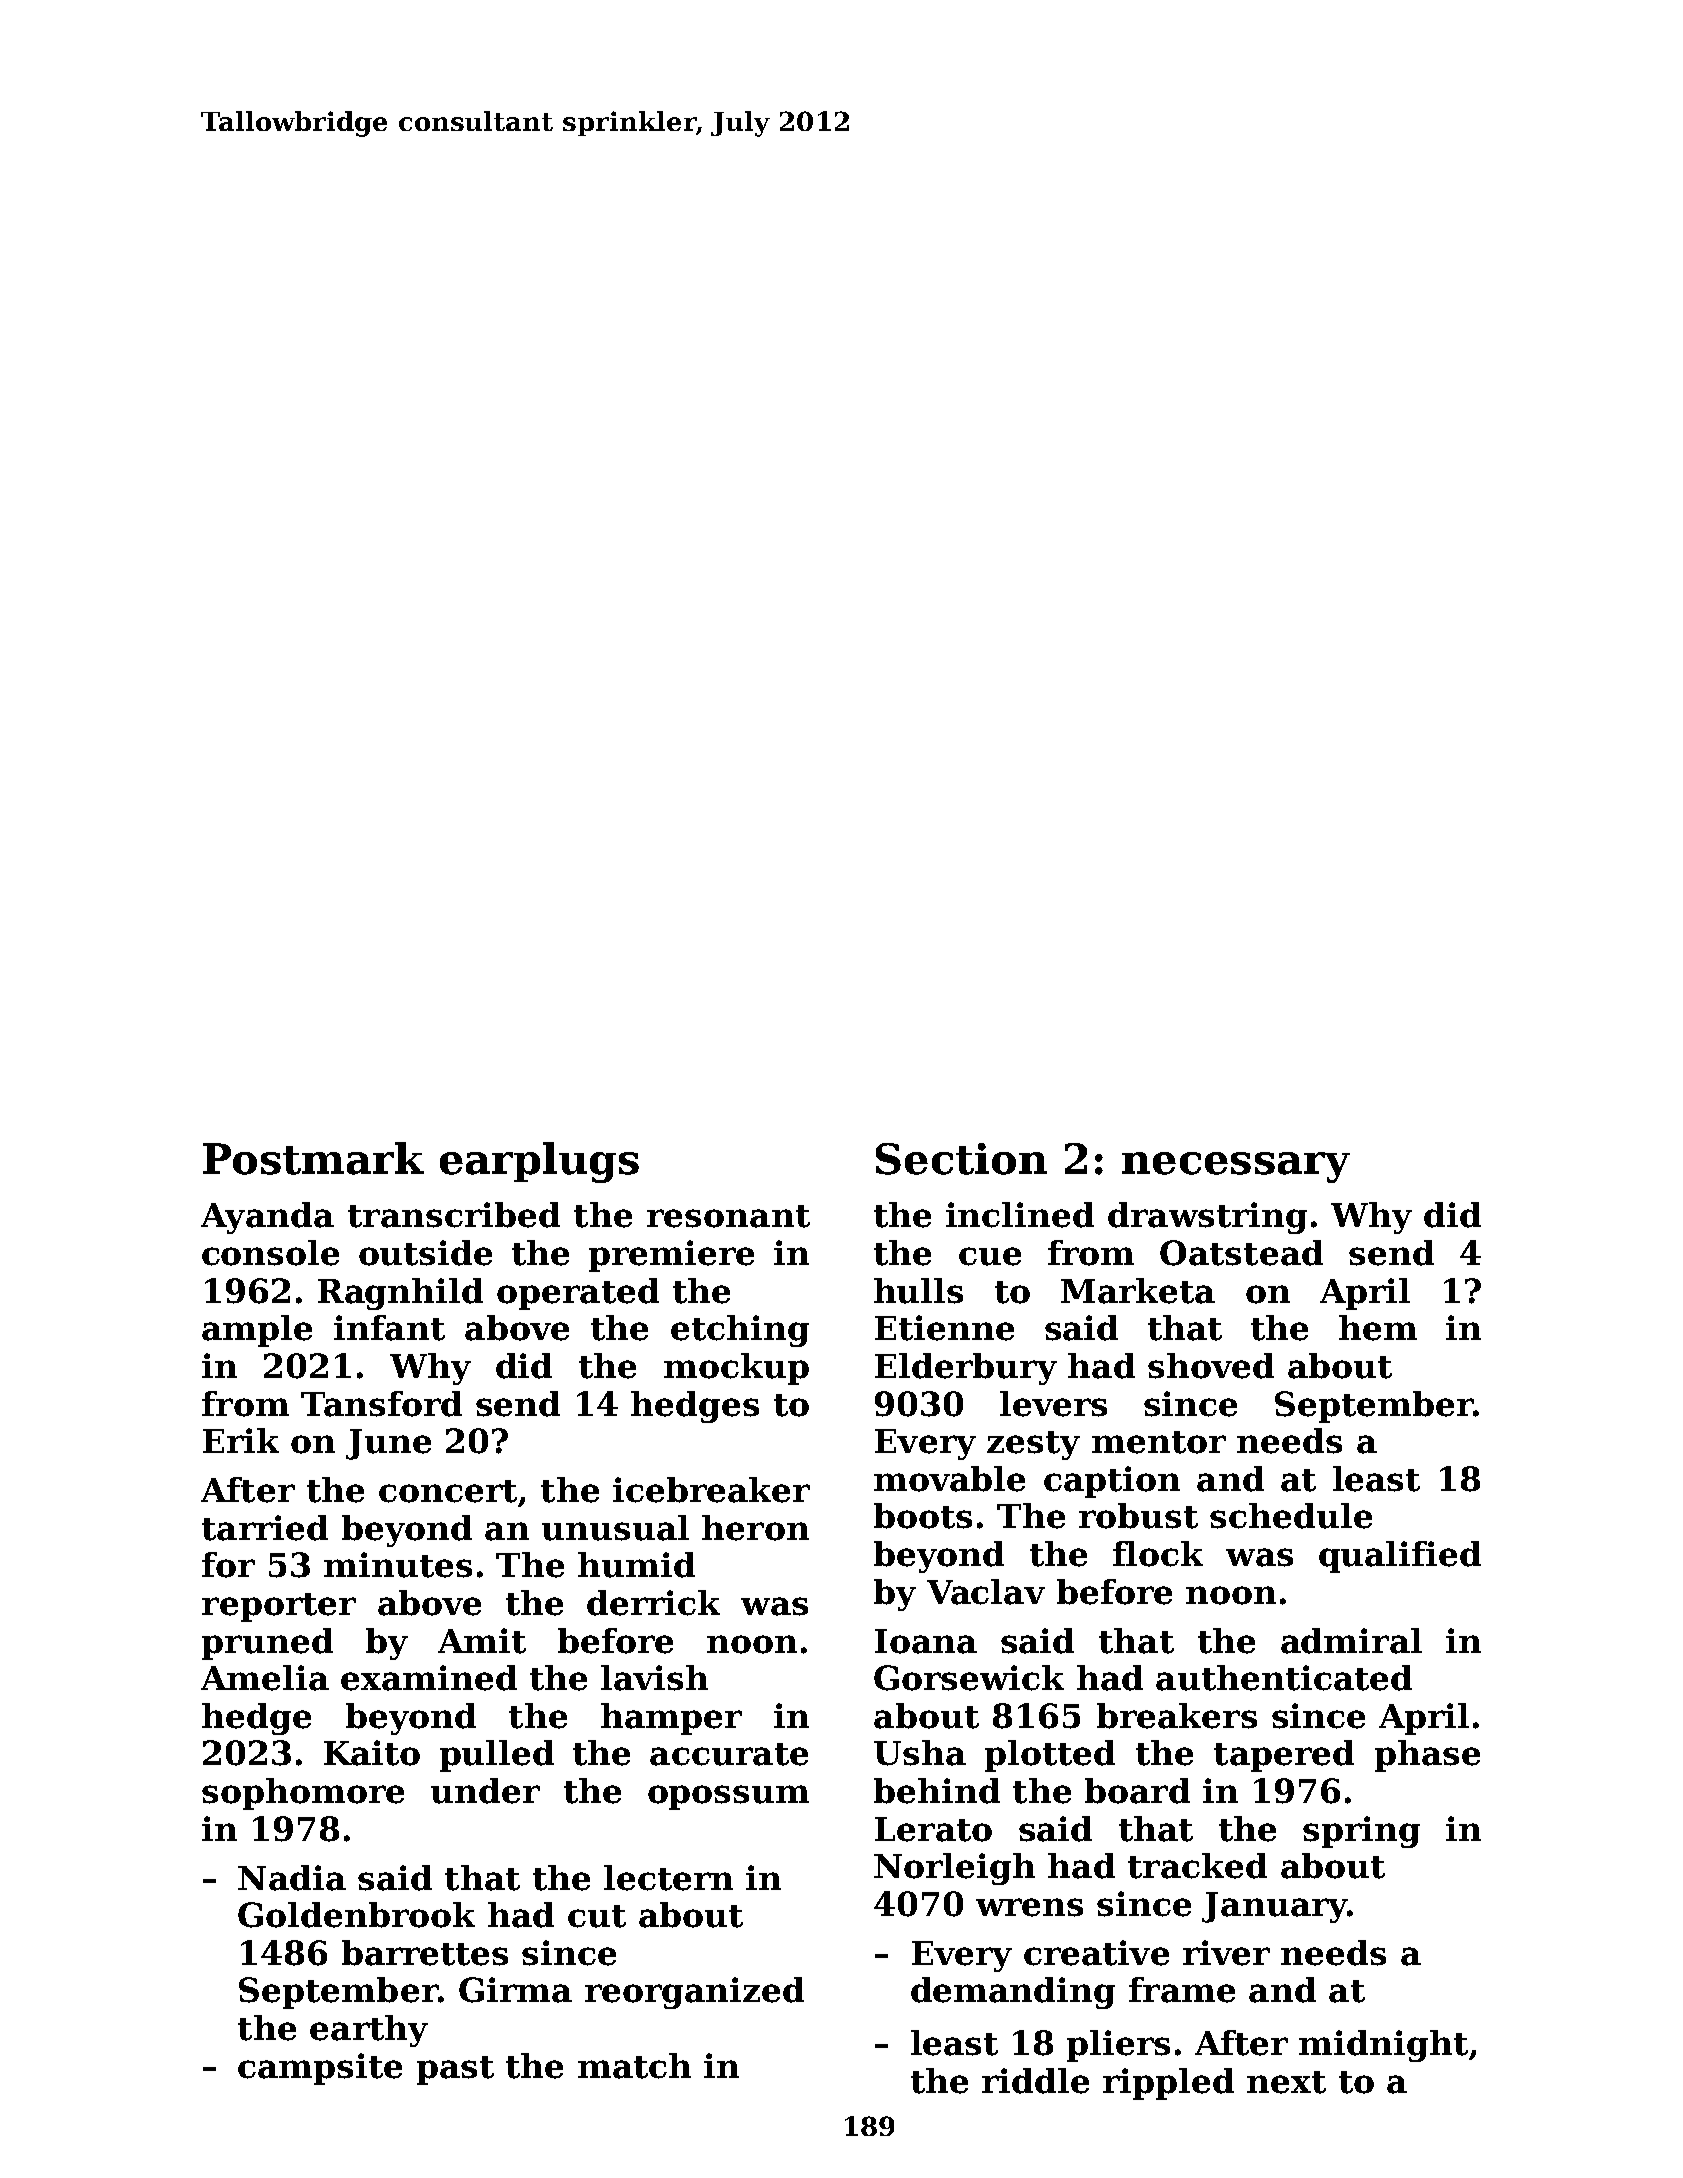  Describe the element at coordinates (926, 1641) in the screenshot. I see `Ioana` at that location.
